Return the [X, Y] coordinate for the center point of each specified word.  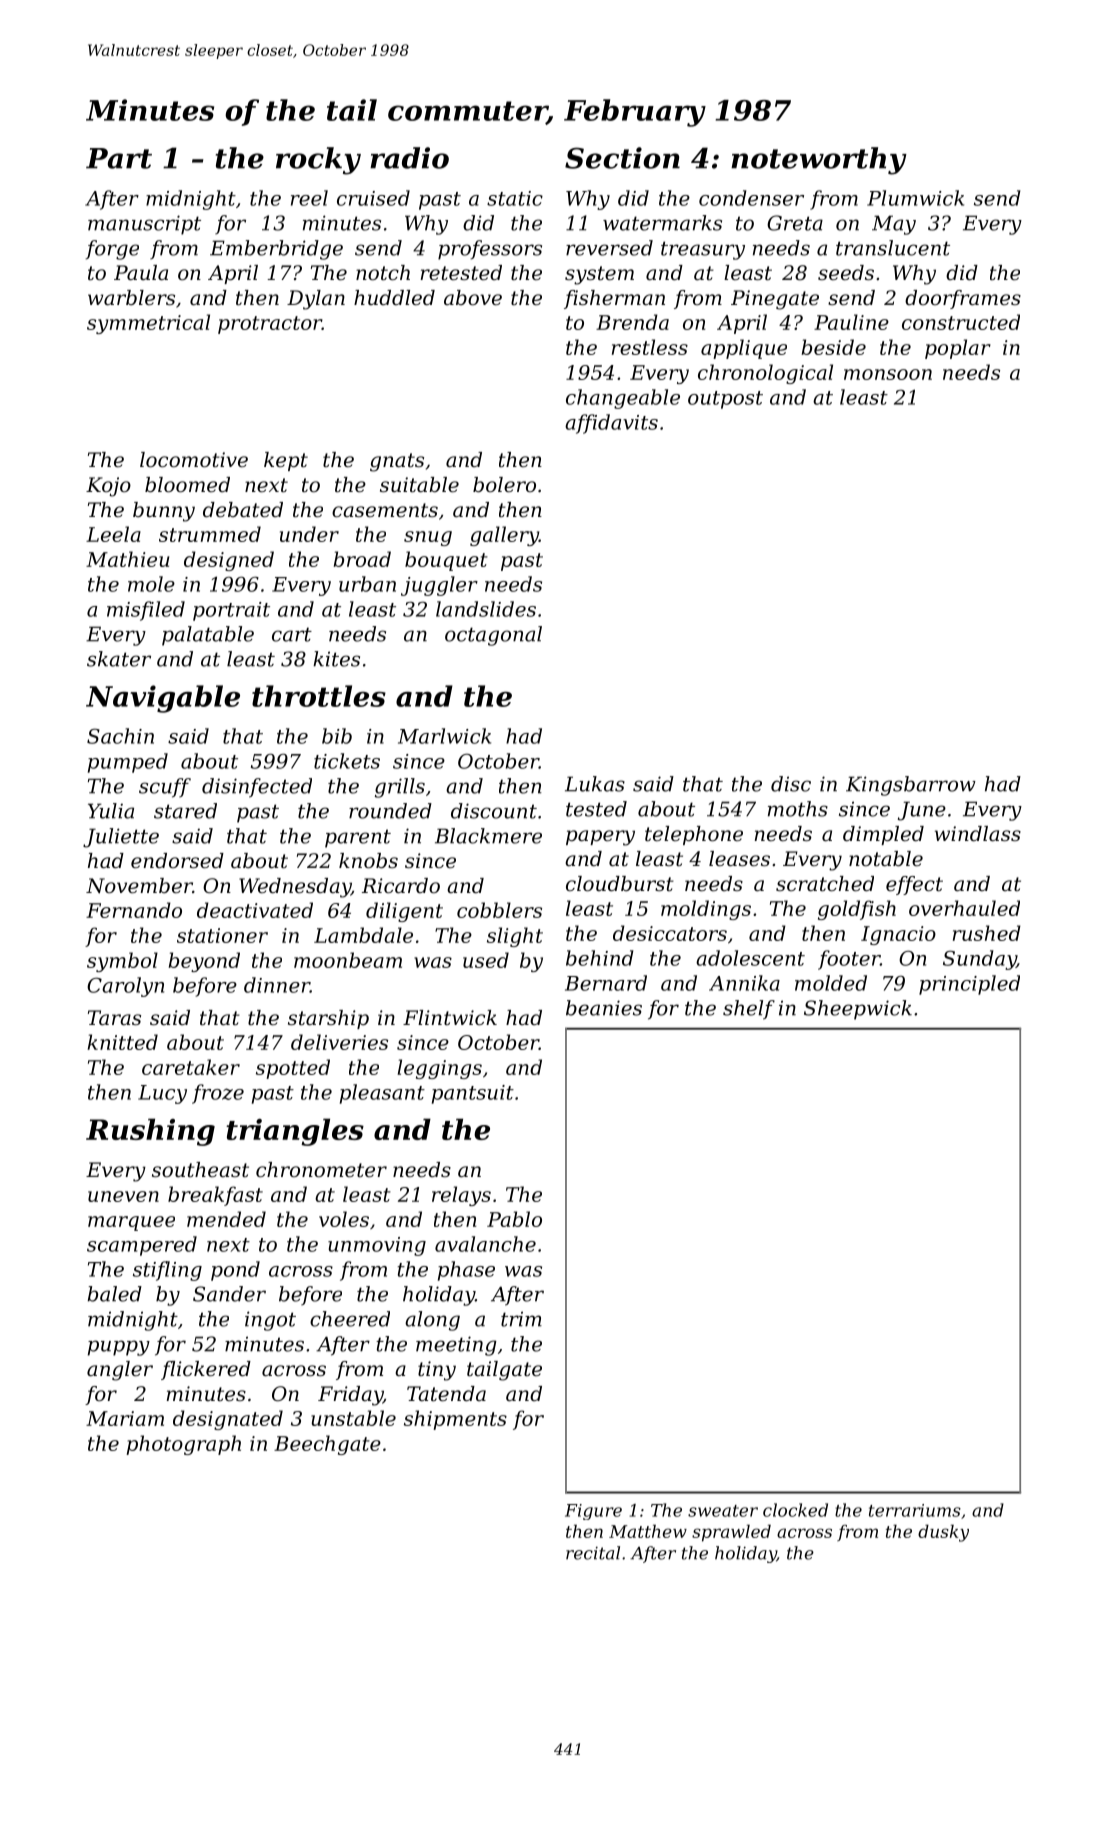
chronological [765, 374]
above [473, 298]
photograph [183, 1445]
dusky [943, 1533]
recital [593, 1553]
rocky [318, 161]
